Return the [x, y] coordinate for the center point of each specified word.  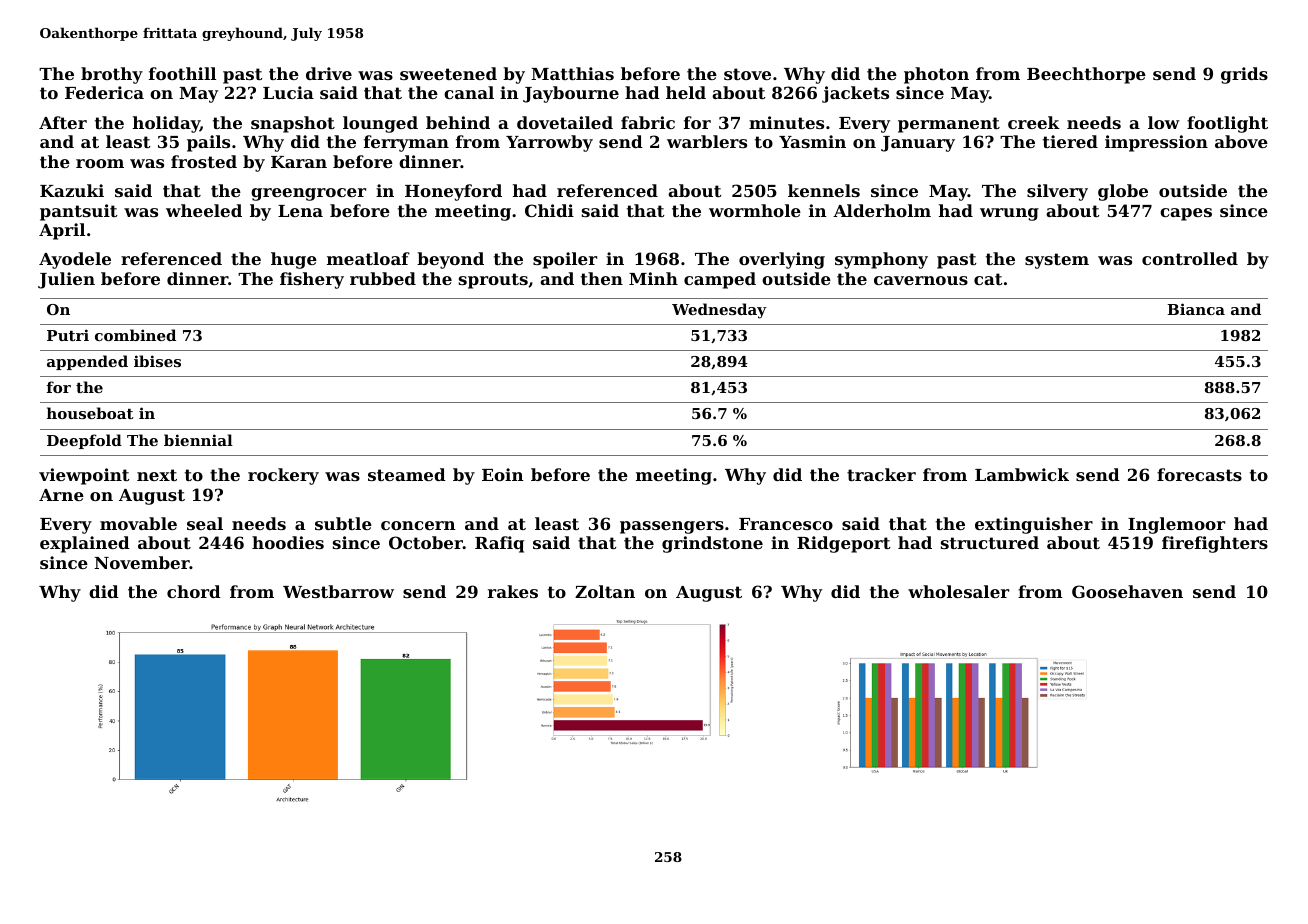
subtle [343, 523]
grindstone [712, 544]
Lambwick [1022, 474]
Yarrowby [549, 143]
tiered [1070, 141]
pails [208, 143]
